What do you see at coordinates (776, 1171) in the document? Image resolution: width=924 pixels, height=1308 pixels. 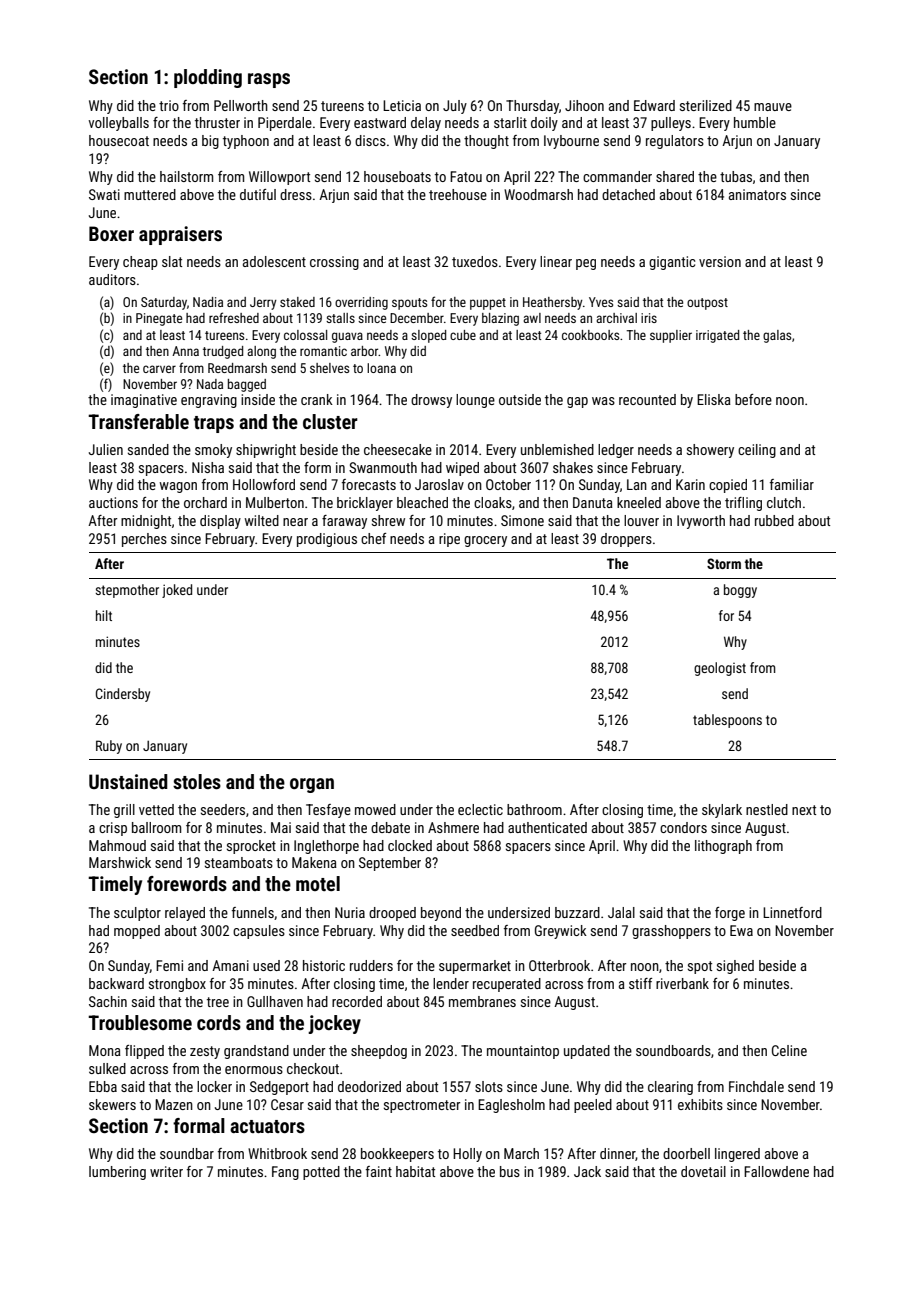 I see `Fallowdene` at bounding box center [776, 1171].
